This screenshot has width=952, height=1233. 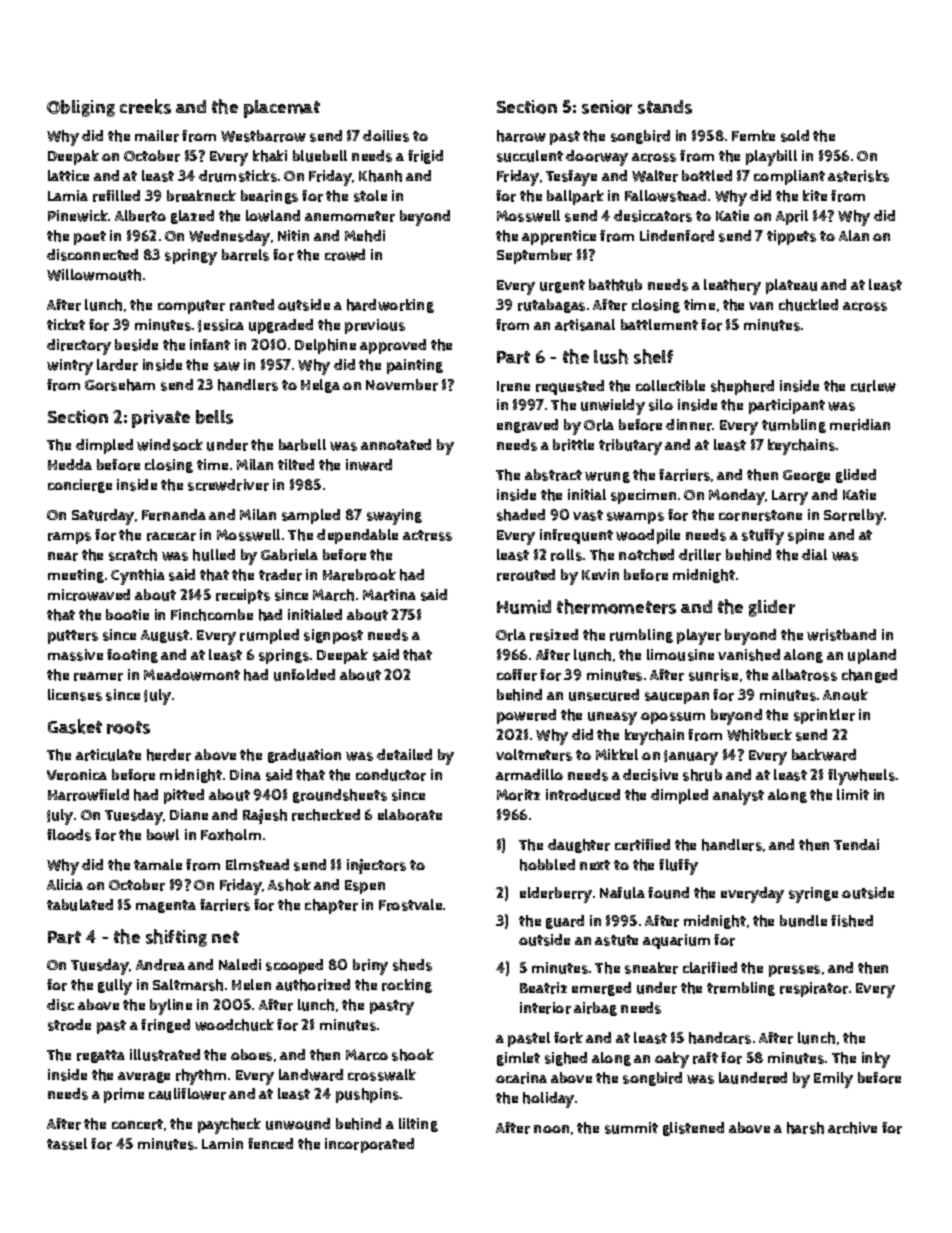 What do you see at coordinates (282, 109) in the screenshot?
I see `placemat` at bounding box center [282, 109].
